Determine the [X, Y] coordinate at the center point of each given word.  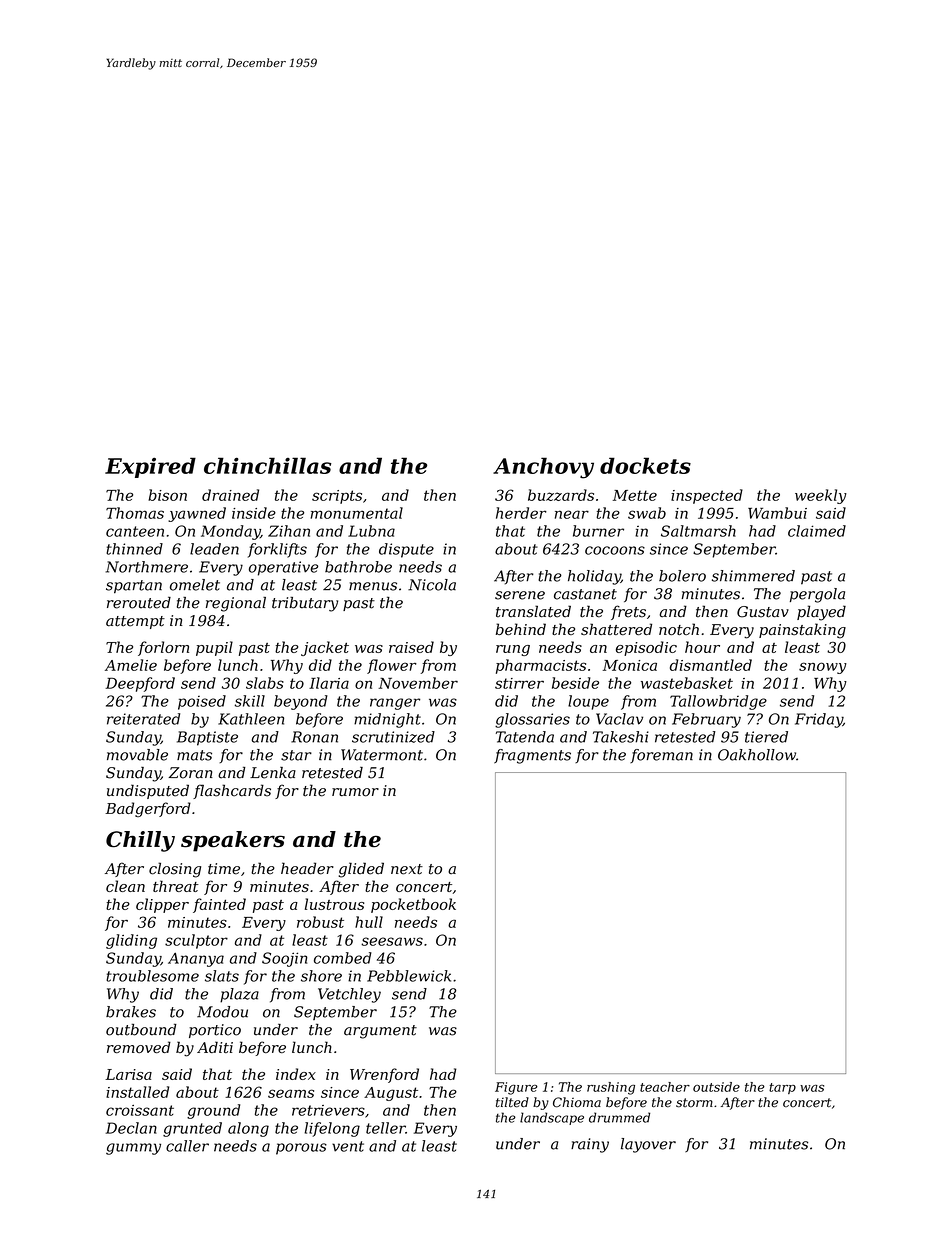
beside [575, 683]
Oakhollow [757, 755]
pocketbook [413, 905]
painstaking [802, 631]
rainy [590, 1145]
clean [125, 886]
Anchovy [543, 468]
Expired [150, 467]
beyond [301, 702]
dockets [645, 465]
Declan [131, 1128]
